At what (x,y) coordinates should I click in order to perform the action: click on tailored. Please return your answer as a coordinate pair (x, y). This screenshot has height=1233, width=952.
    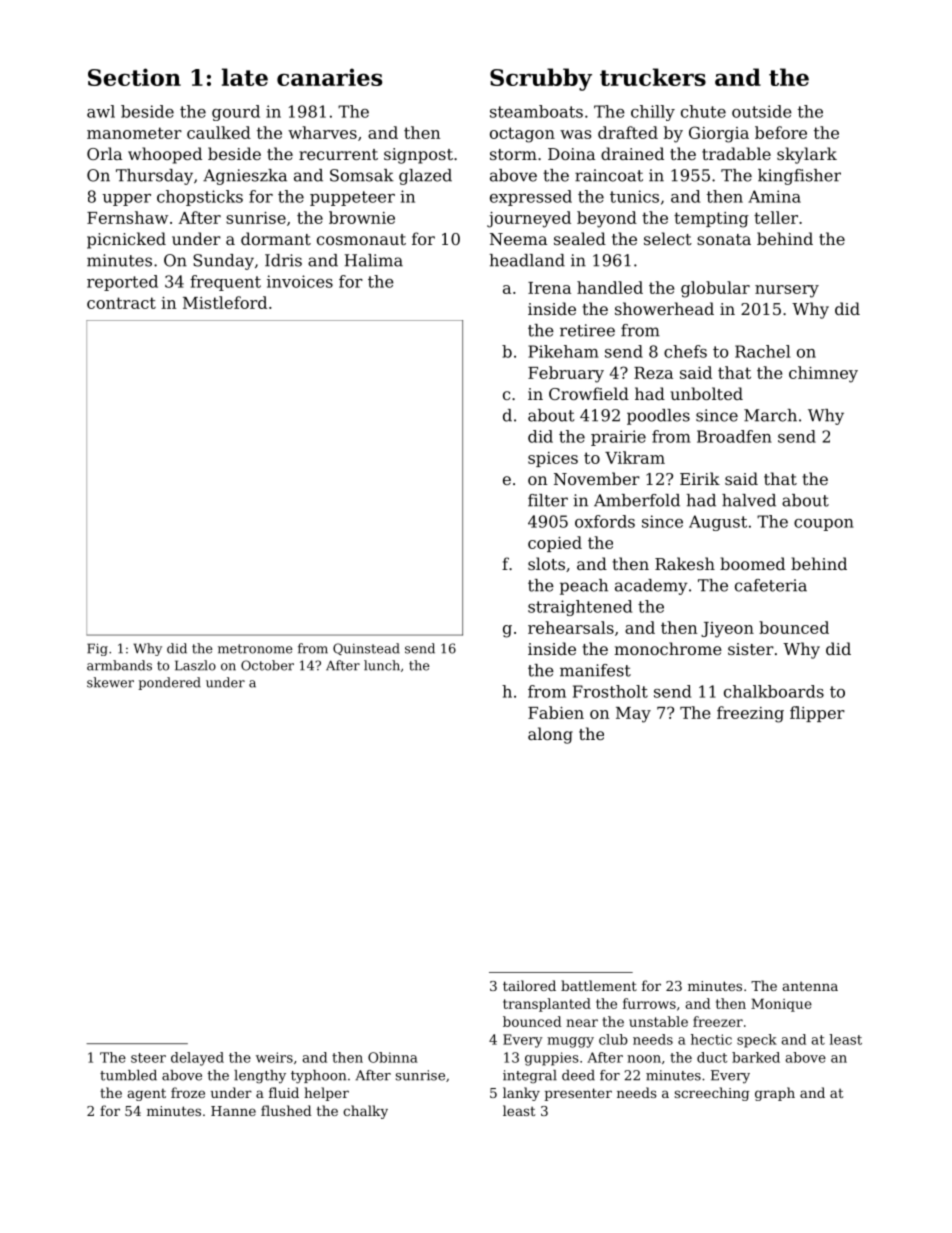
    Looking at the image, I should click on (529, 985).
